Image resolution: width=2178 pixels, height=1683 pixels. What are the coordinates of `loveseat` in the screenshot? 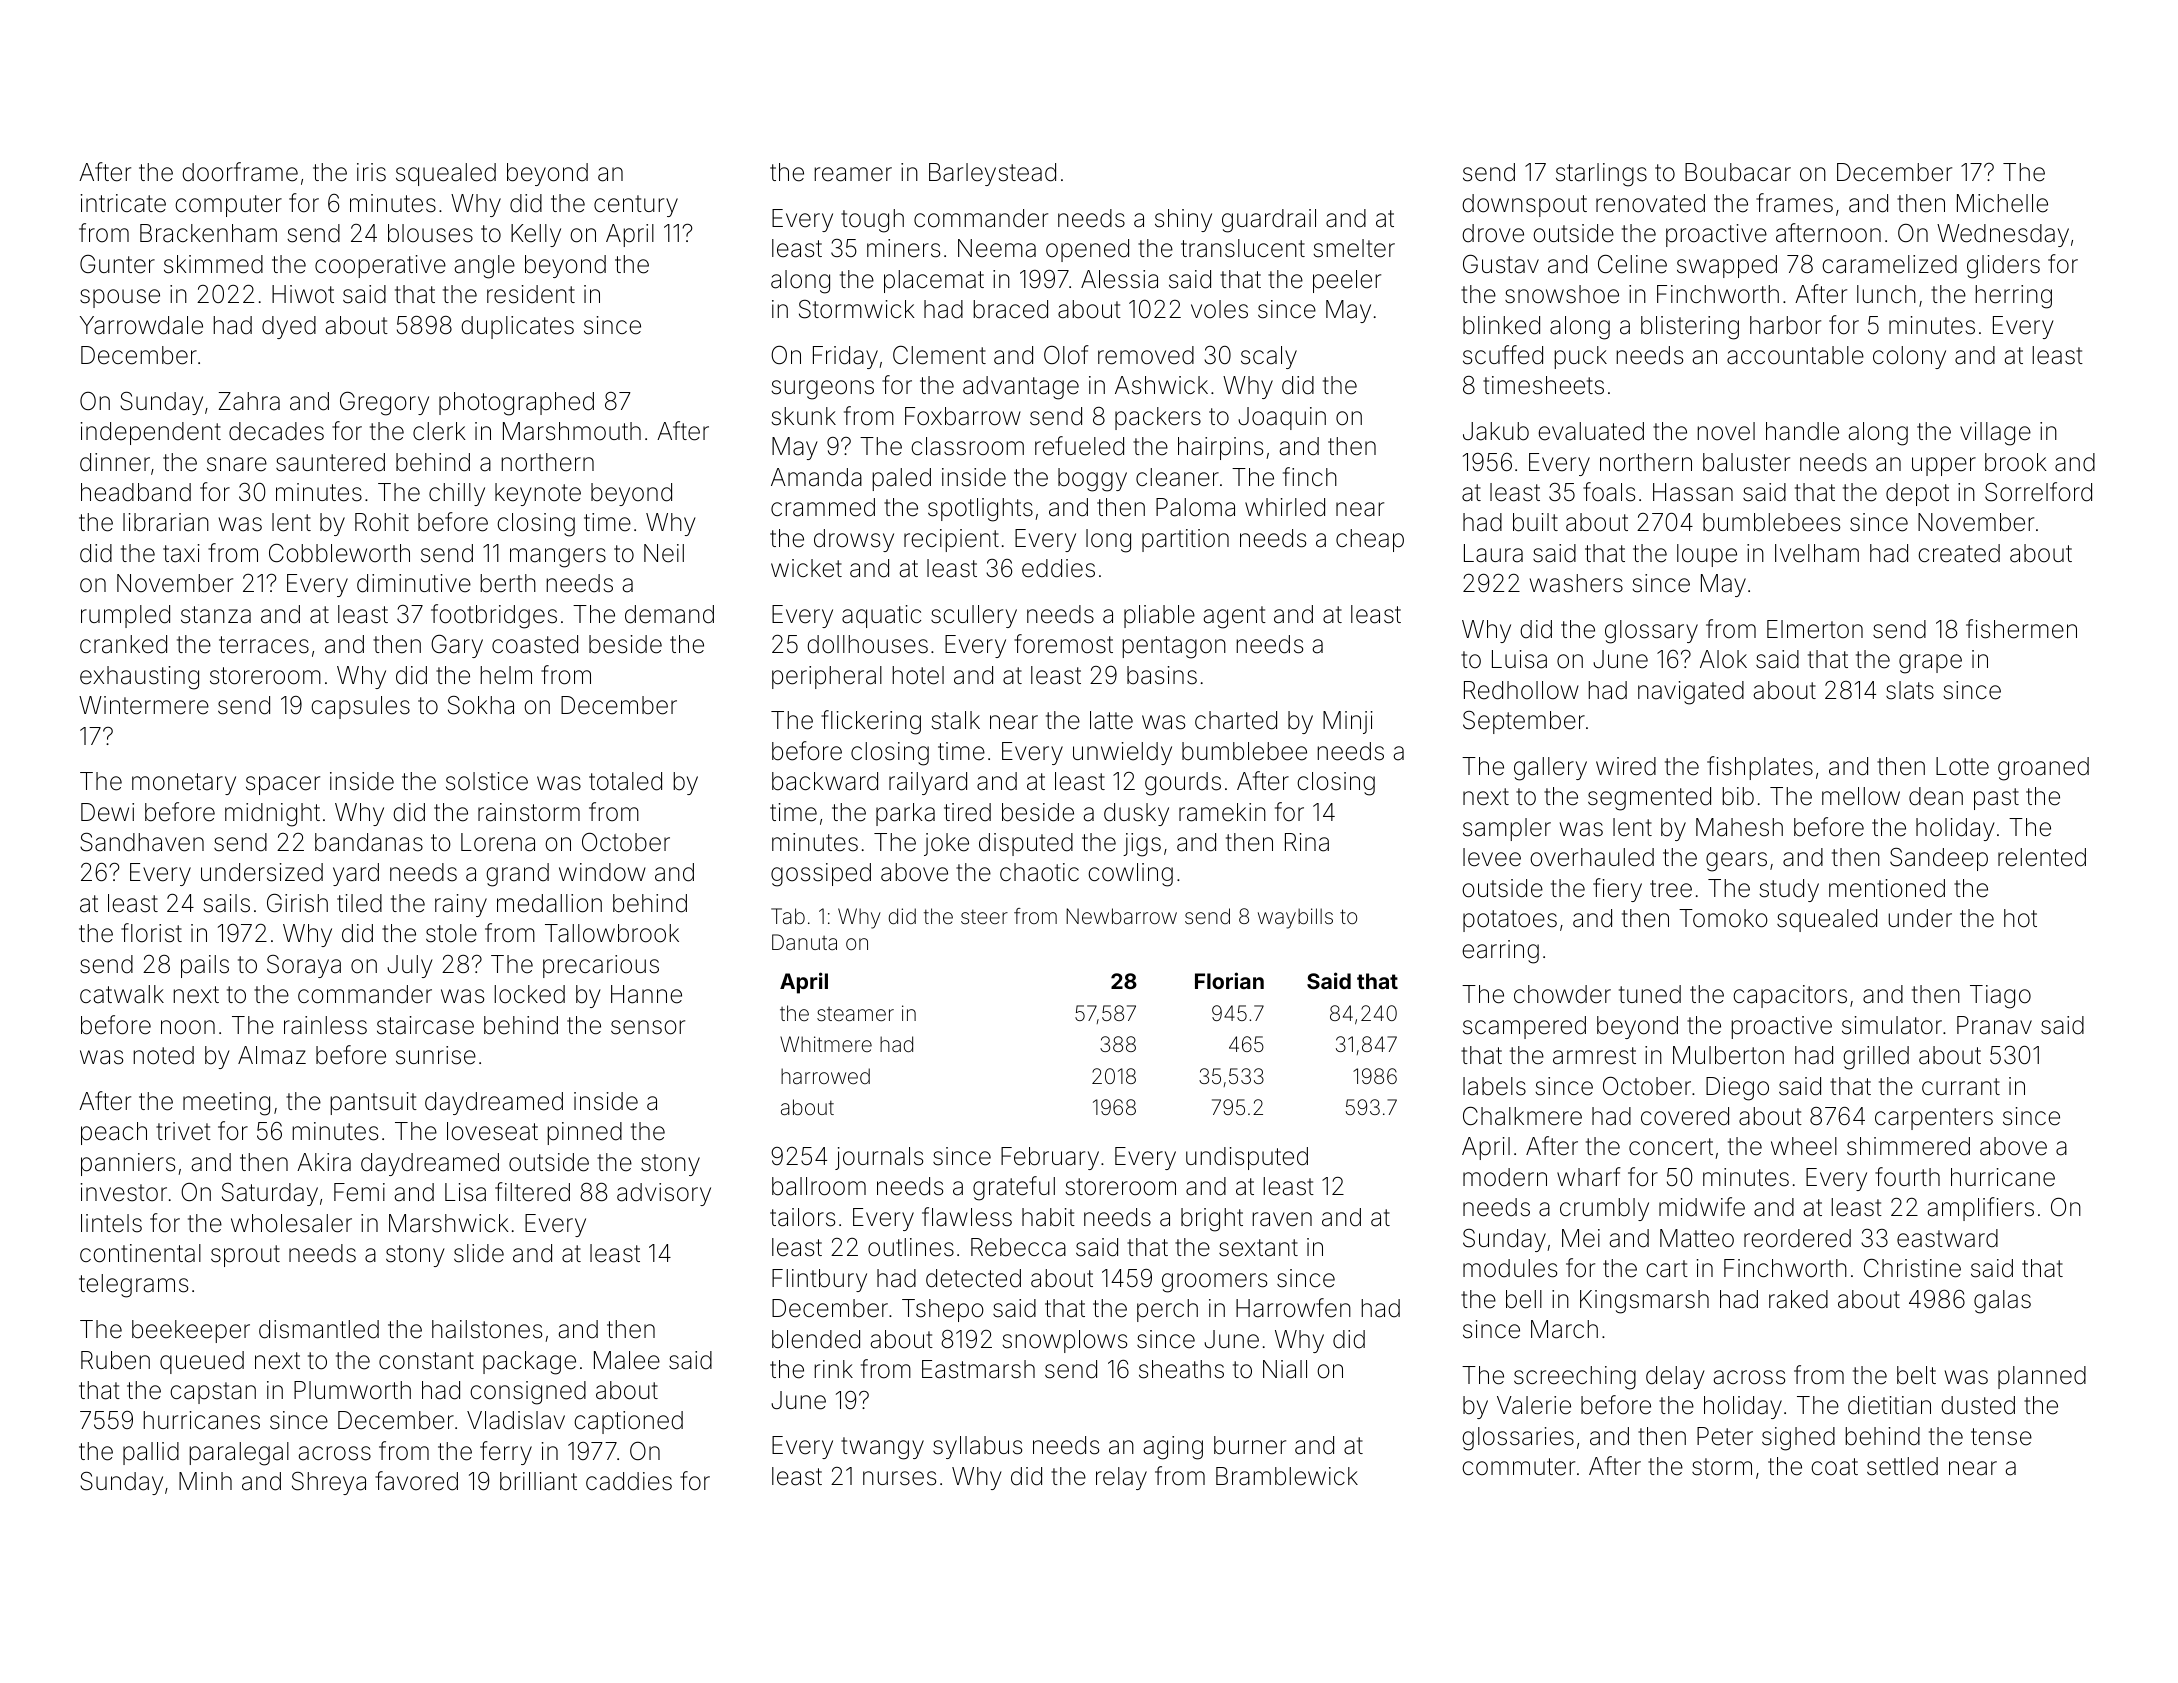 It's located at (492, 1131).
